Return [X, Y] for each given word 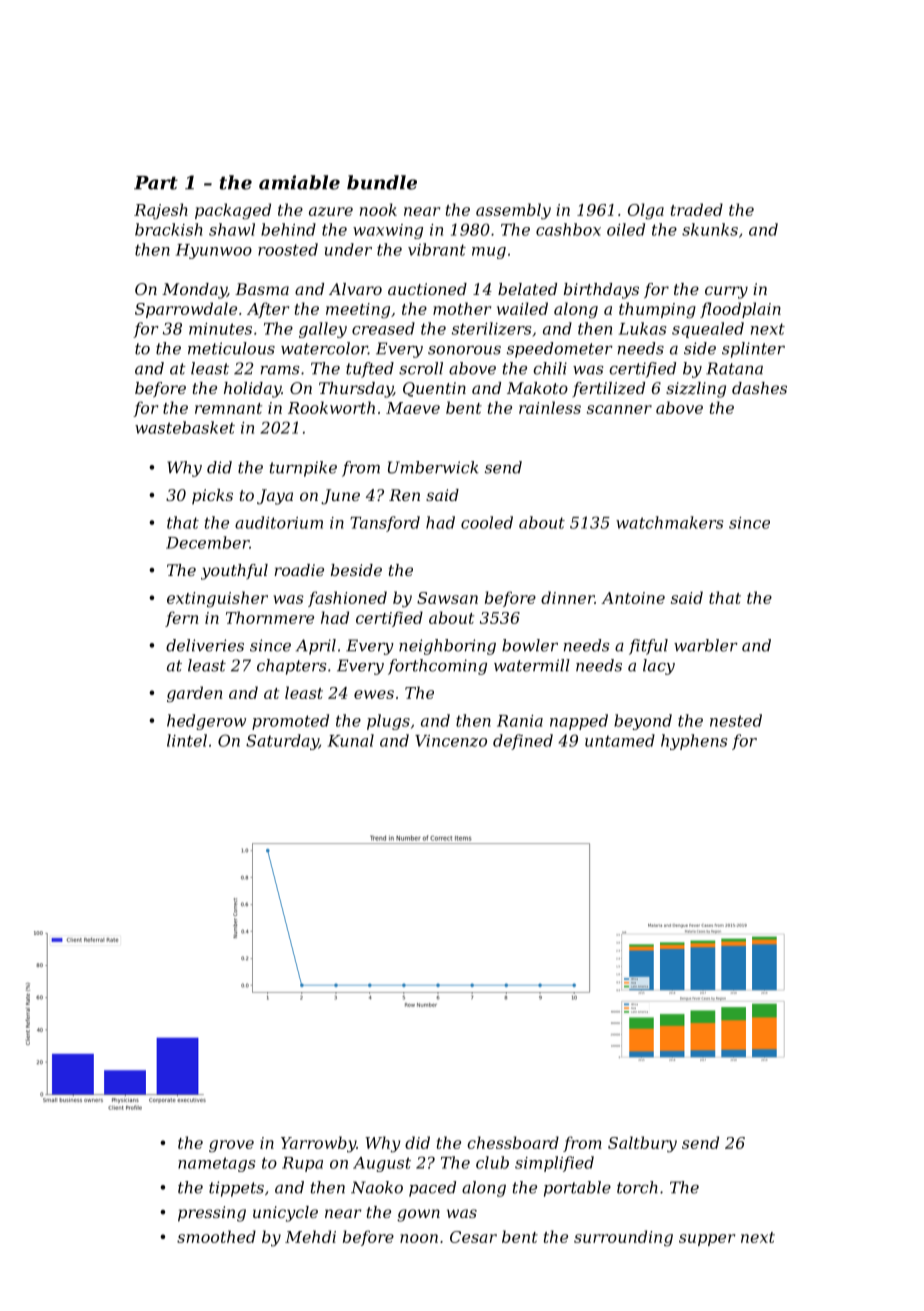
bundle [382, 182]
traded [697, 209]
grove [231, 1146]
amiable [299, 182]
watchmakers [669, 522]
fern [182, 619]
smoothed [216, 1236]
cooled [487, 522]
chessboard [513, 1142]
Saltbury [642, 1144]
